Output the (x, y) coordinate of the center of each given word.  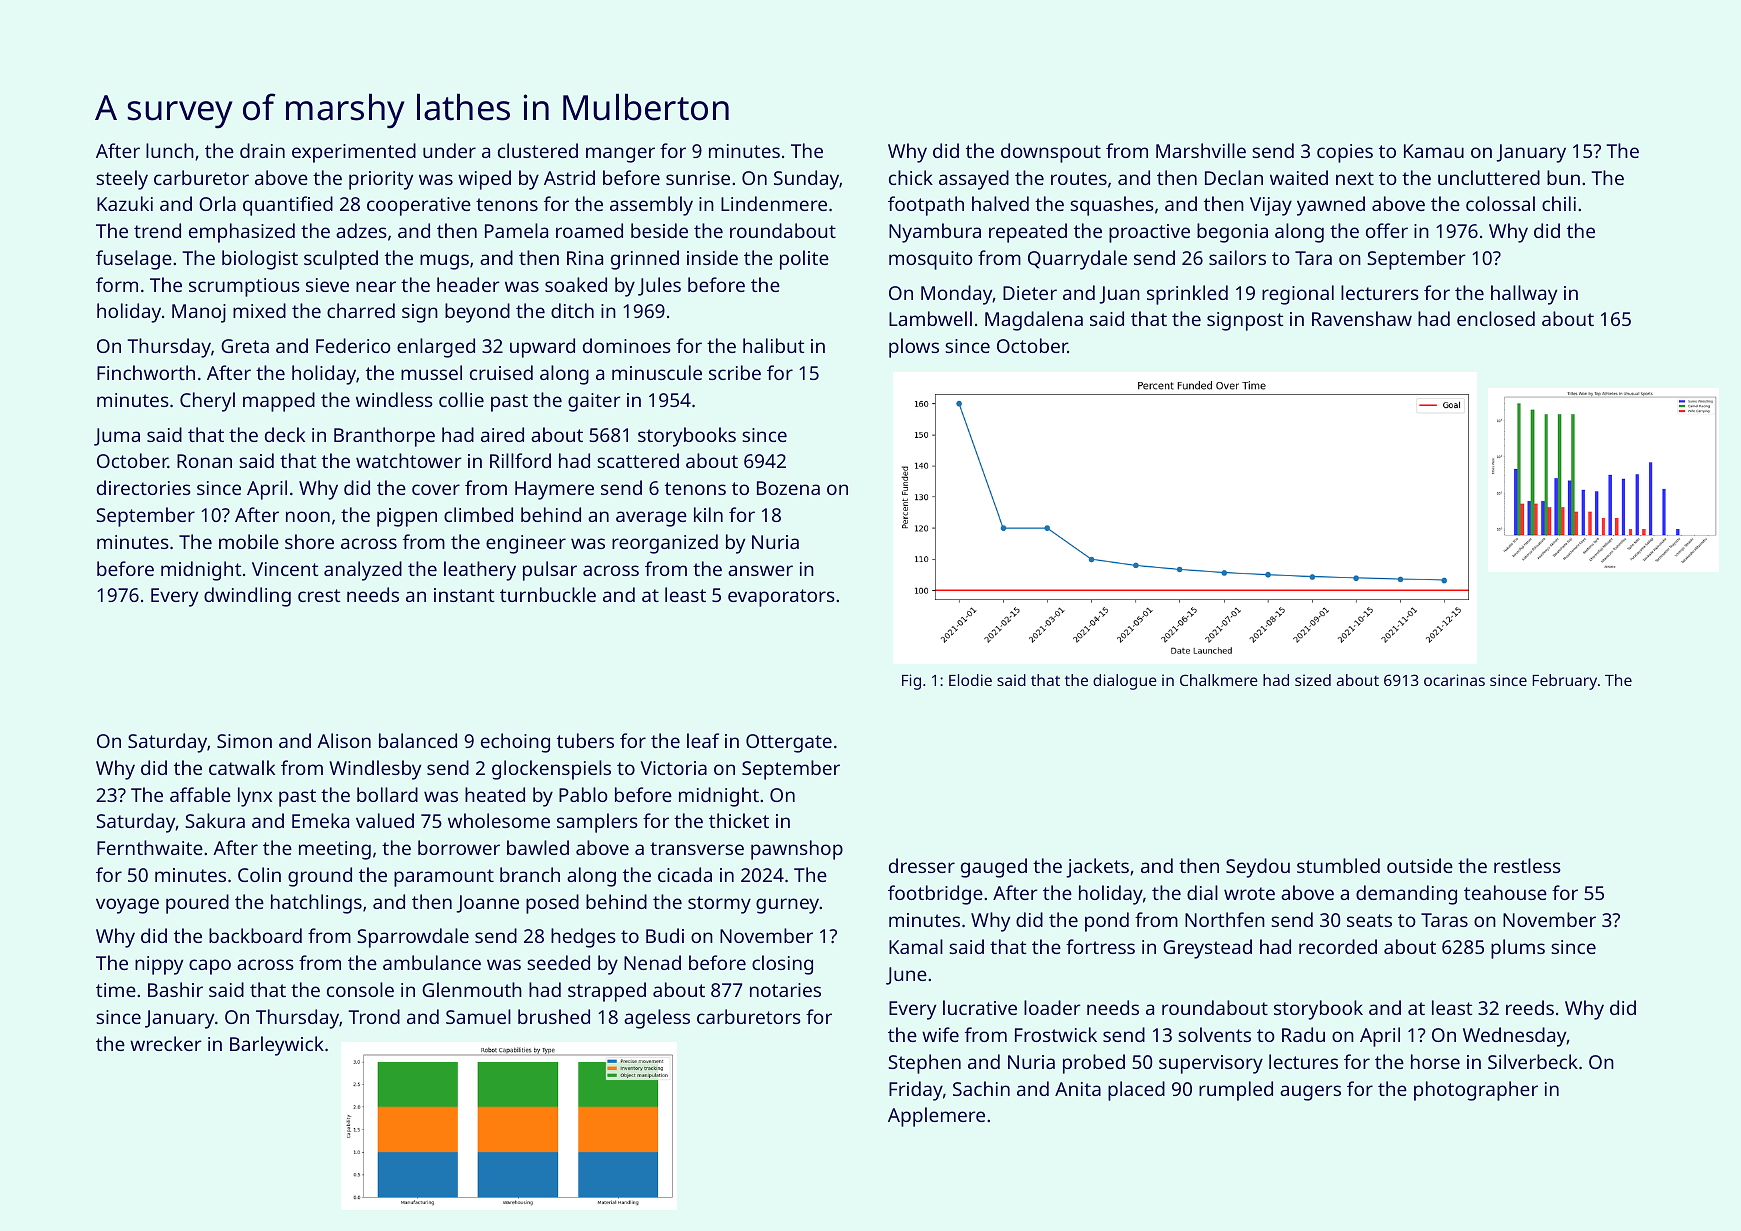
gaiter (594, 402)
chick (911, 177)
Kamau (1434, 151)
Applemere (936, 1117)
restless (1527, 865)
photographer (1476, 1091)
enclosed (1496, 318)
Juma (117, 437)
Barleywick (277, 1046)
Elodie (970, 680)
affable (200, 794)
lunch (170, 150)
